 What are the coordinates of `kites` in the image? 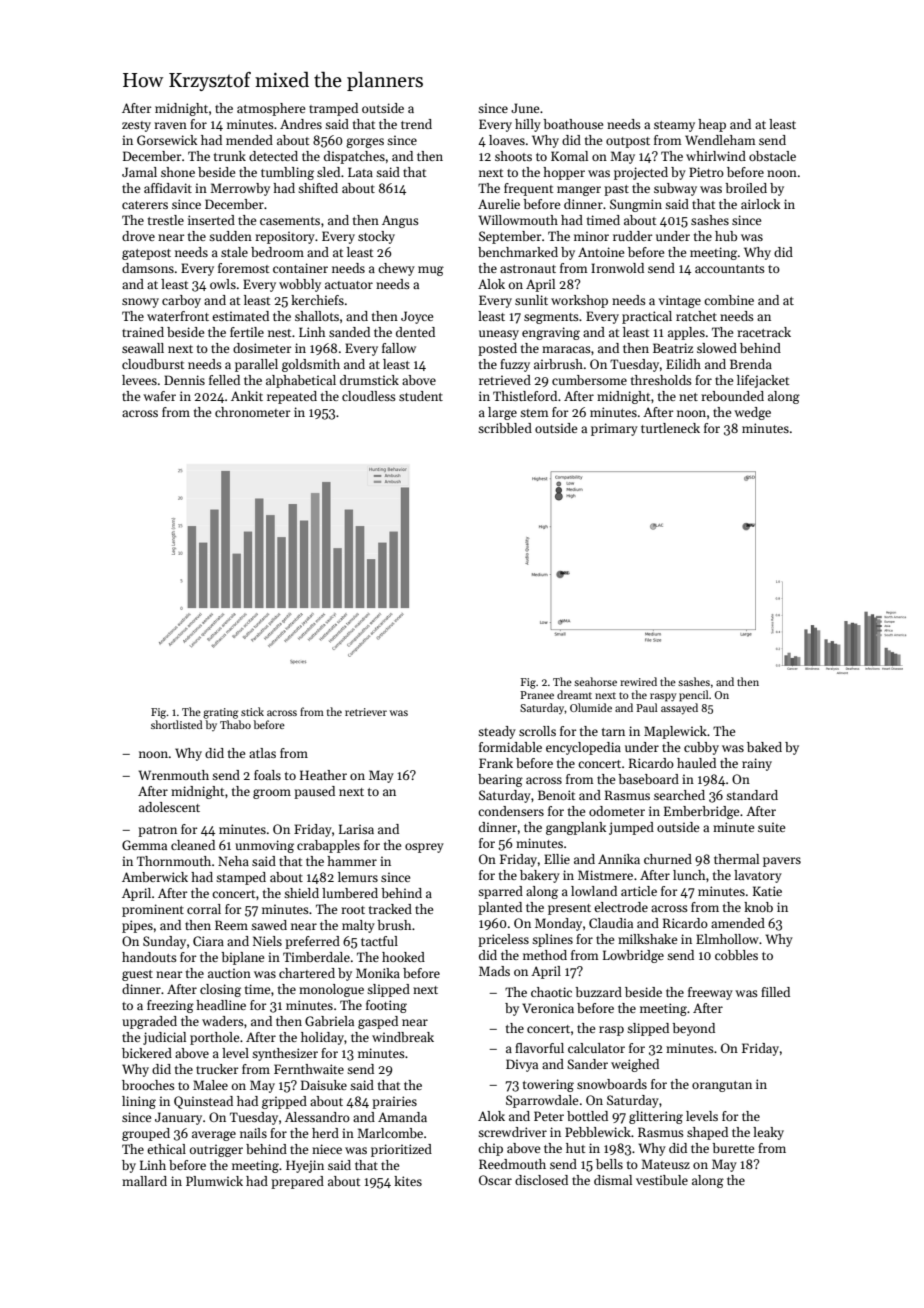 It's located at (408, 1181).
